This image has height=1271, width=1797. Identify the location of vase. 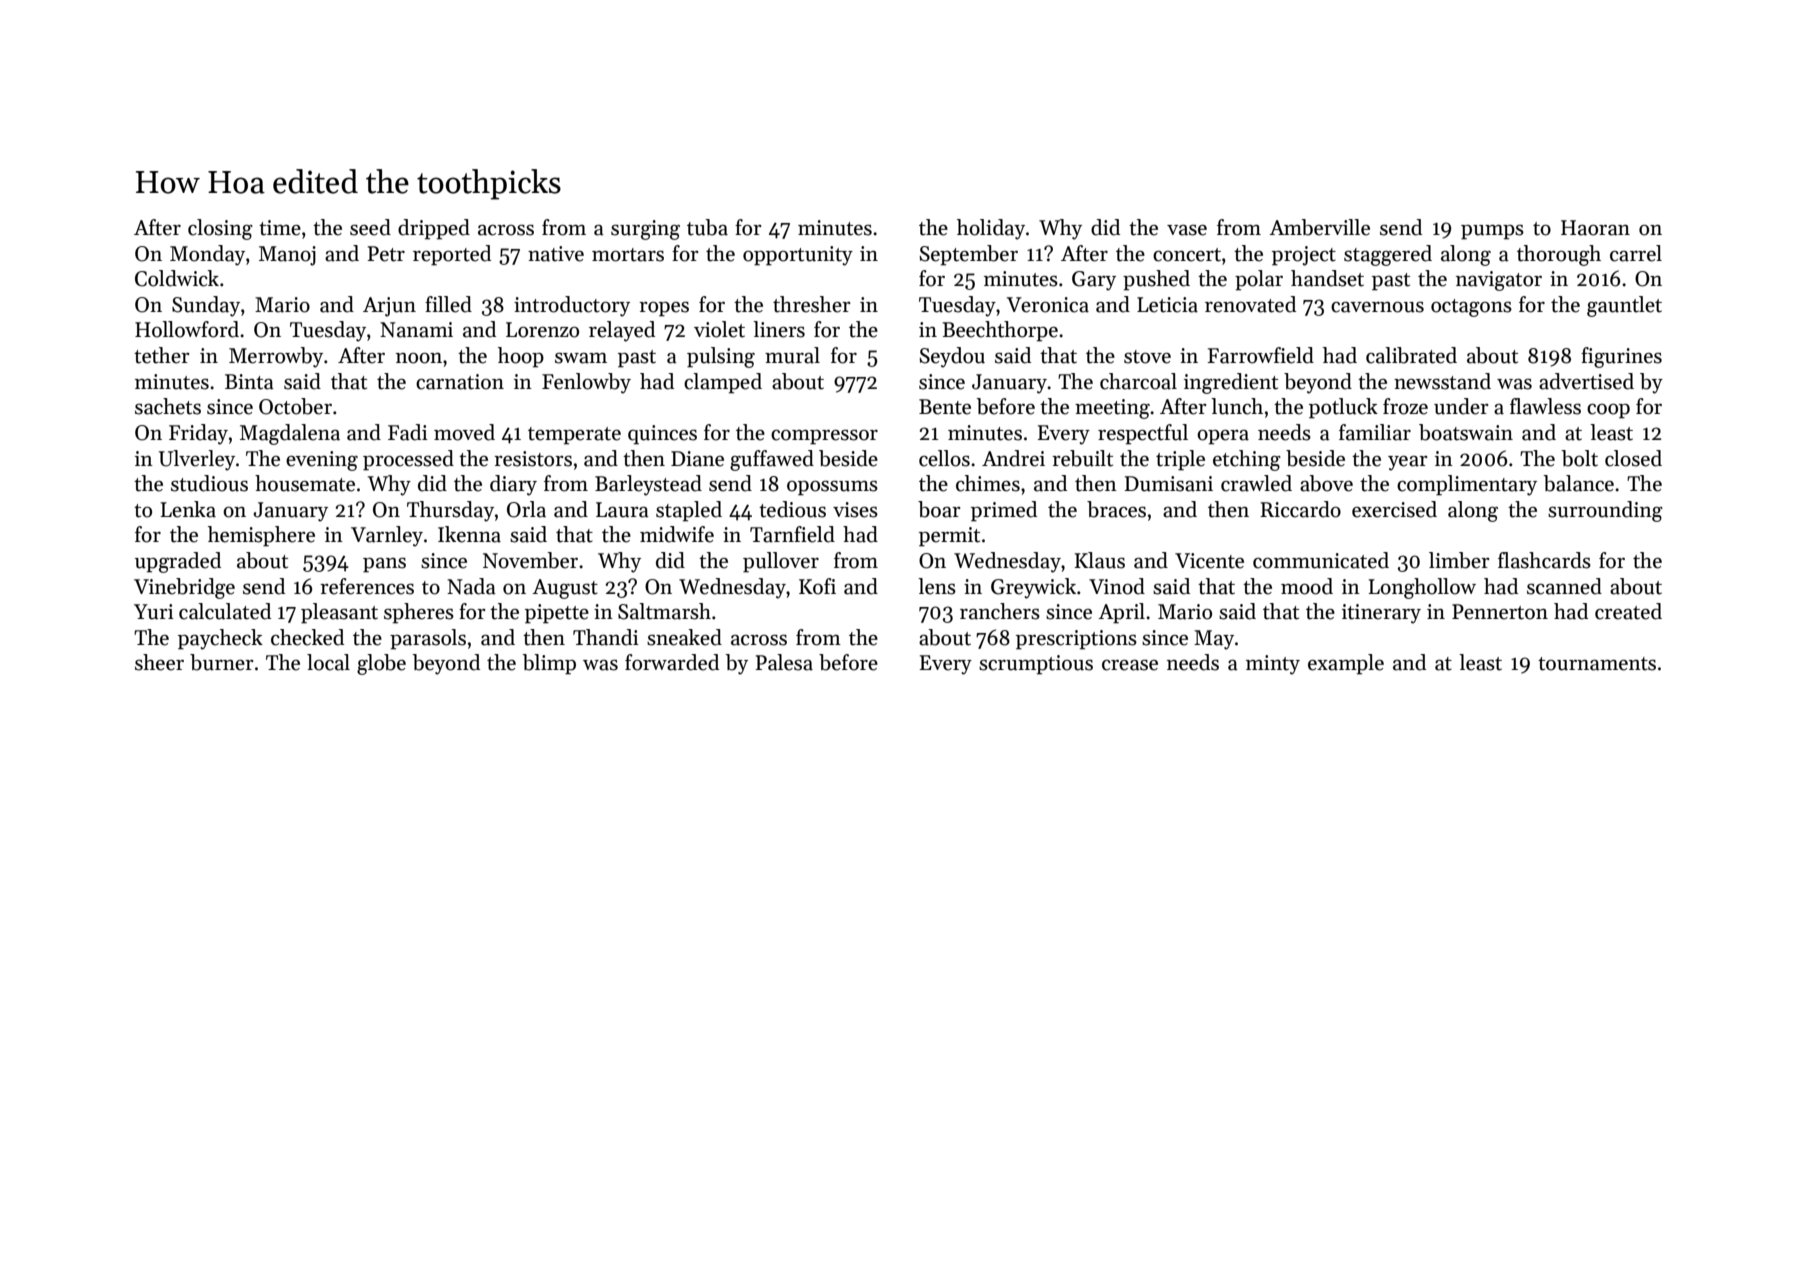
(1187, 230).
